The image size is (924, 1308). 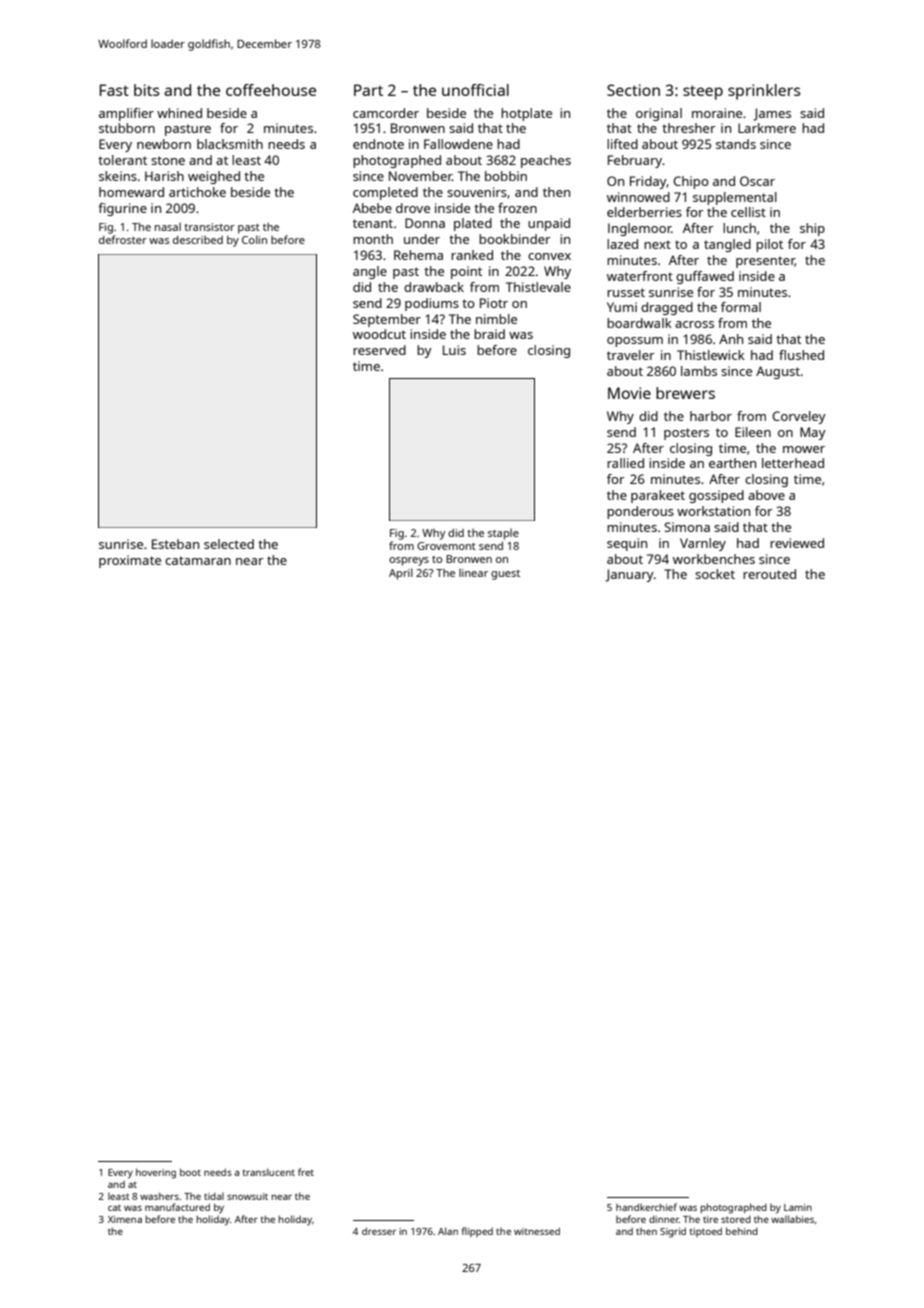 I want to click on Oscar, so click(x=757, y=181).
